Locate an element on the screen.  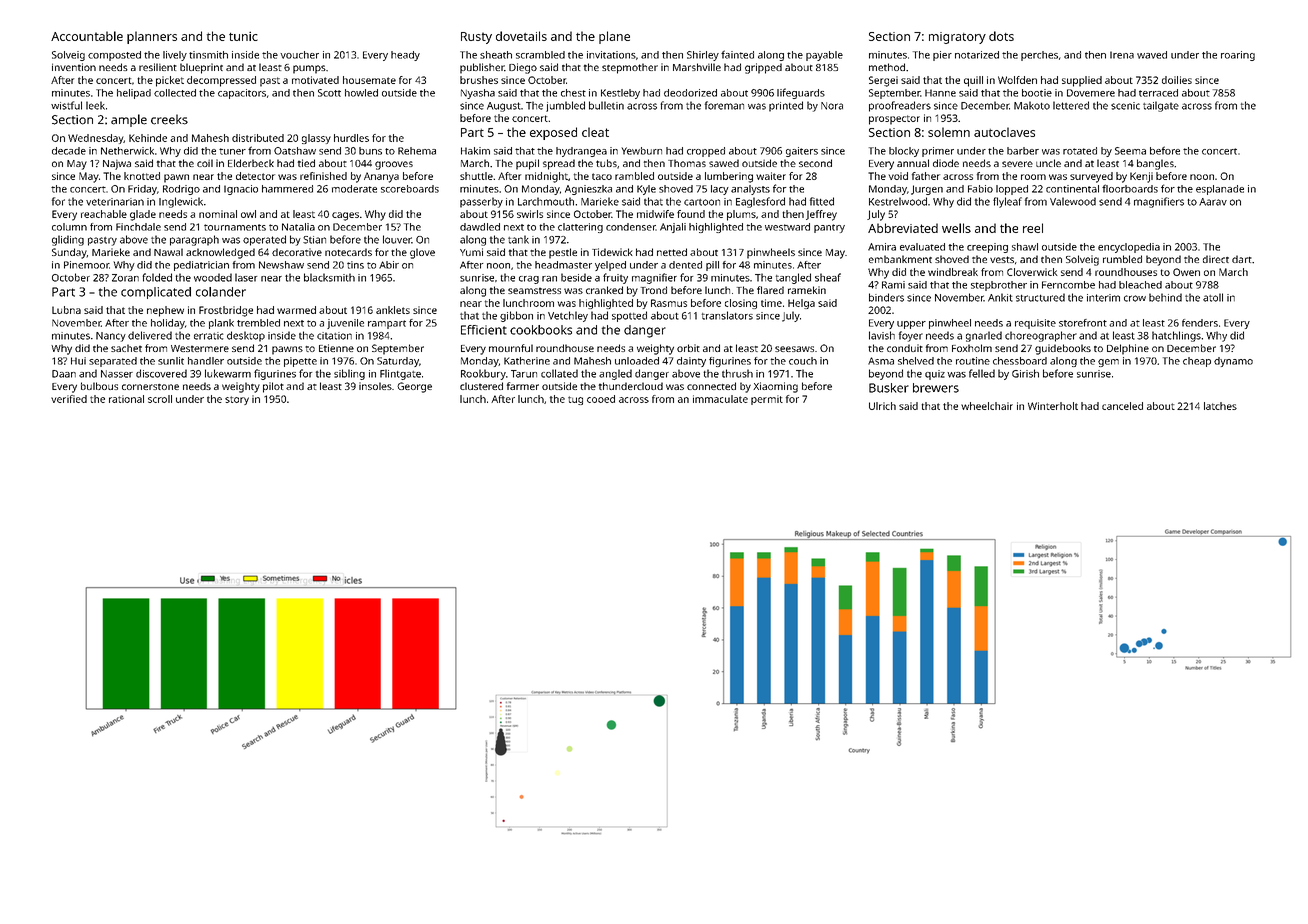
scroll is located at coordinates (160, 399).
